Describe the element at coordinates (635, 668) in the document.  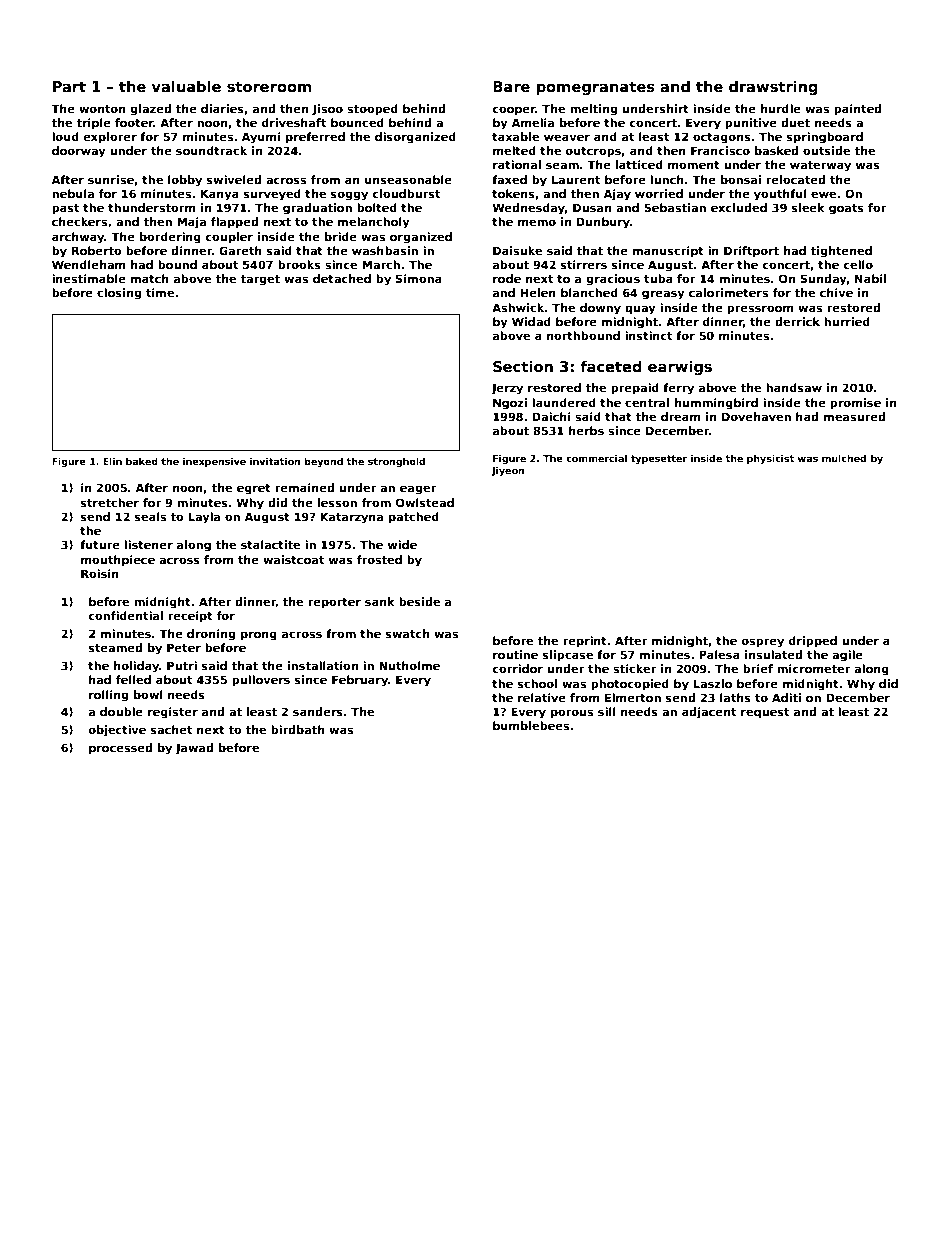
I see `sticker` at that location.
